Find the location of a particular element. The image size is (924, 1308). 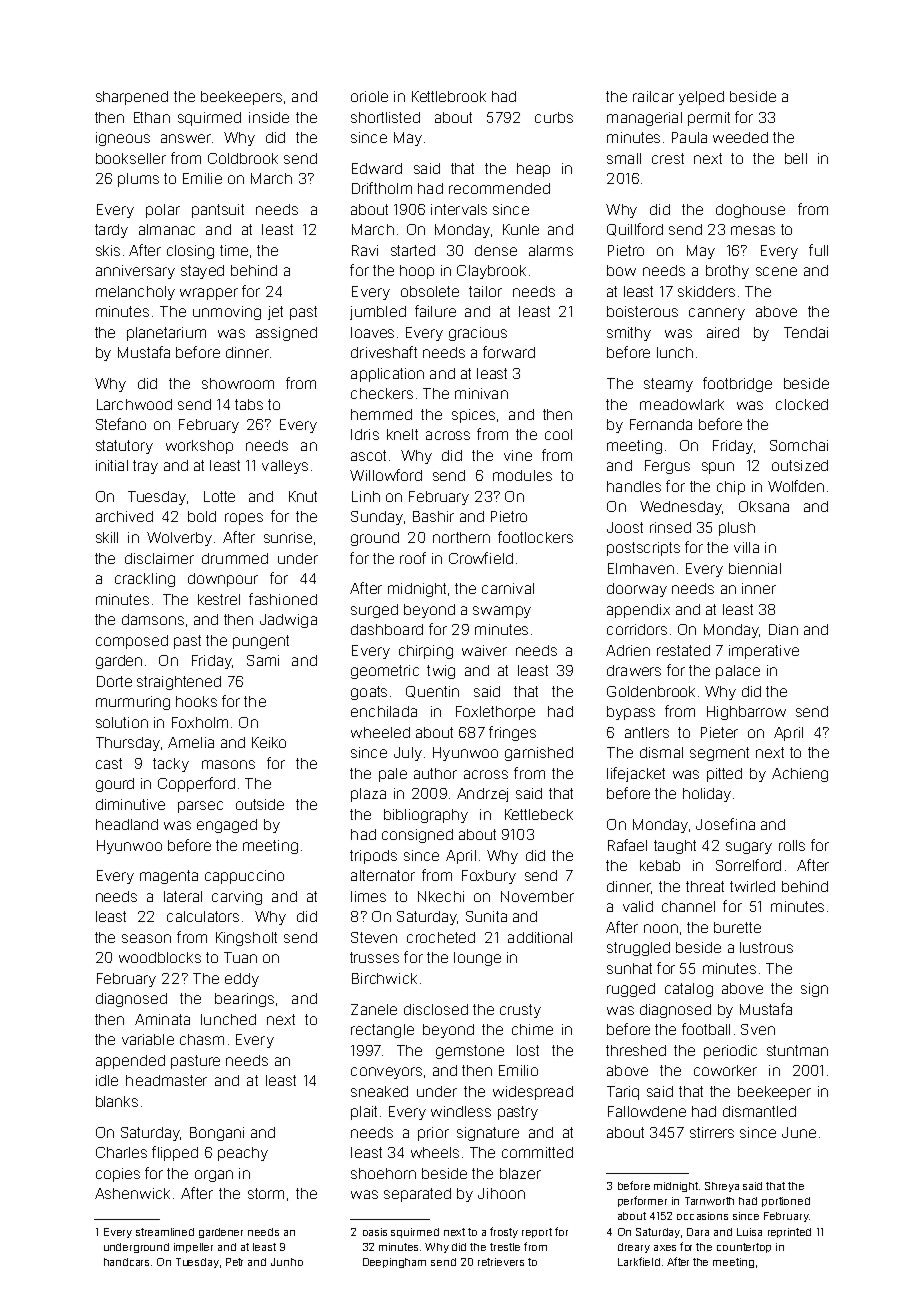

Charles is located at coordinates (121, 1152).
